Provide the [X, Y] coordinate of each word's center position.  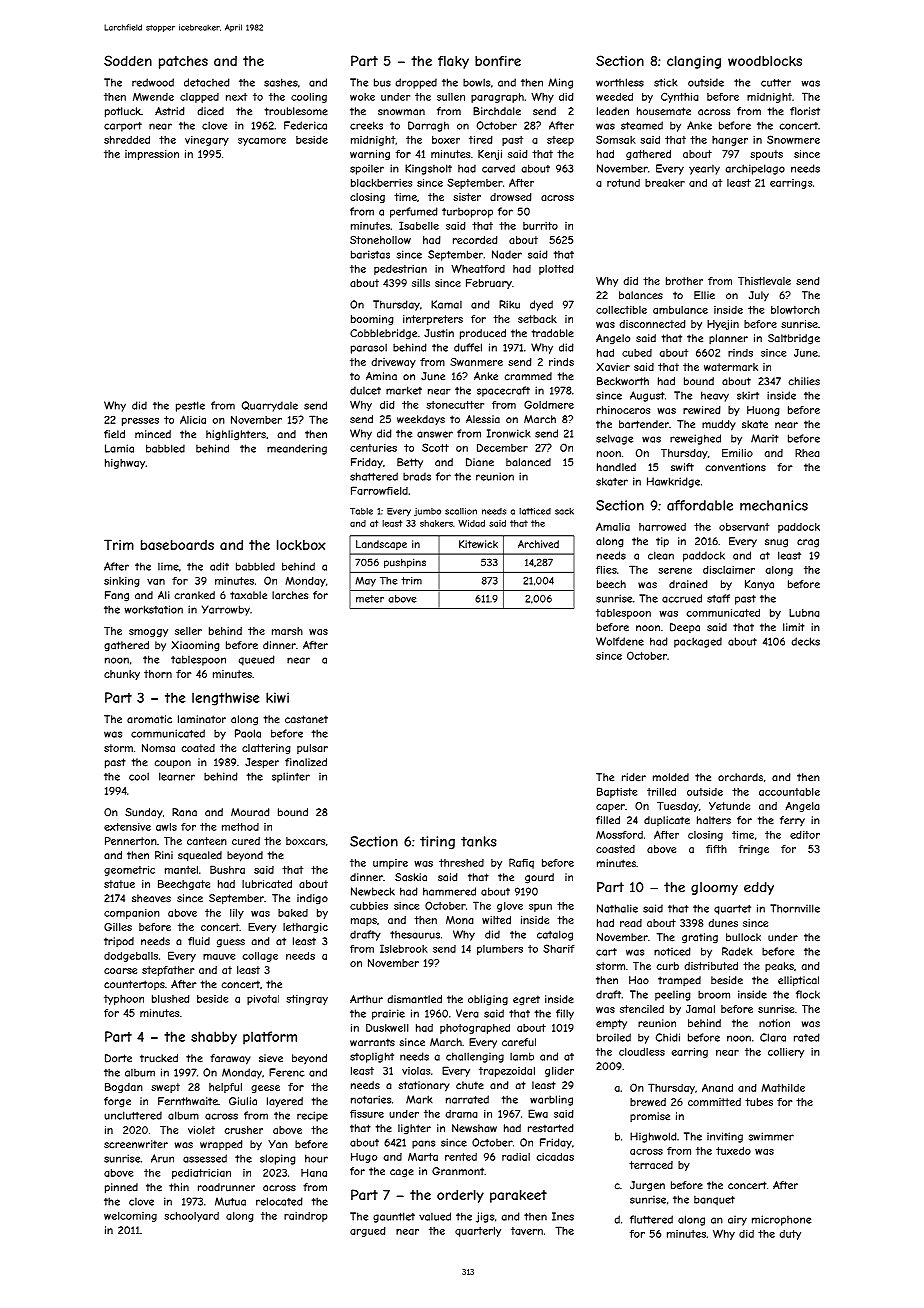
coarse [120, 971]
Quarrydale [270, 406]
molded [671, 777]
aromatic [149, 719]
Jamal [700, 1009]
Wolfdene [620, 641]
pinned [121, 1188]
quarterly [478, 1232]
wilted [496, 920]
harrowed [662, 527]
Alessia [483, 419]
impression [152, 155]
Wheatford [478, 268]
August [647, 396]
